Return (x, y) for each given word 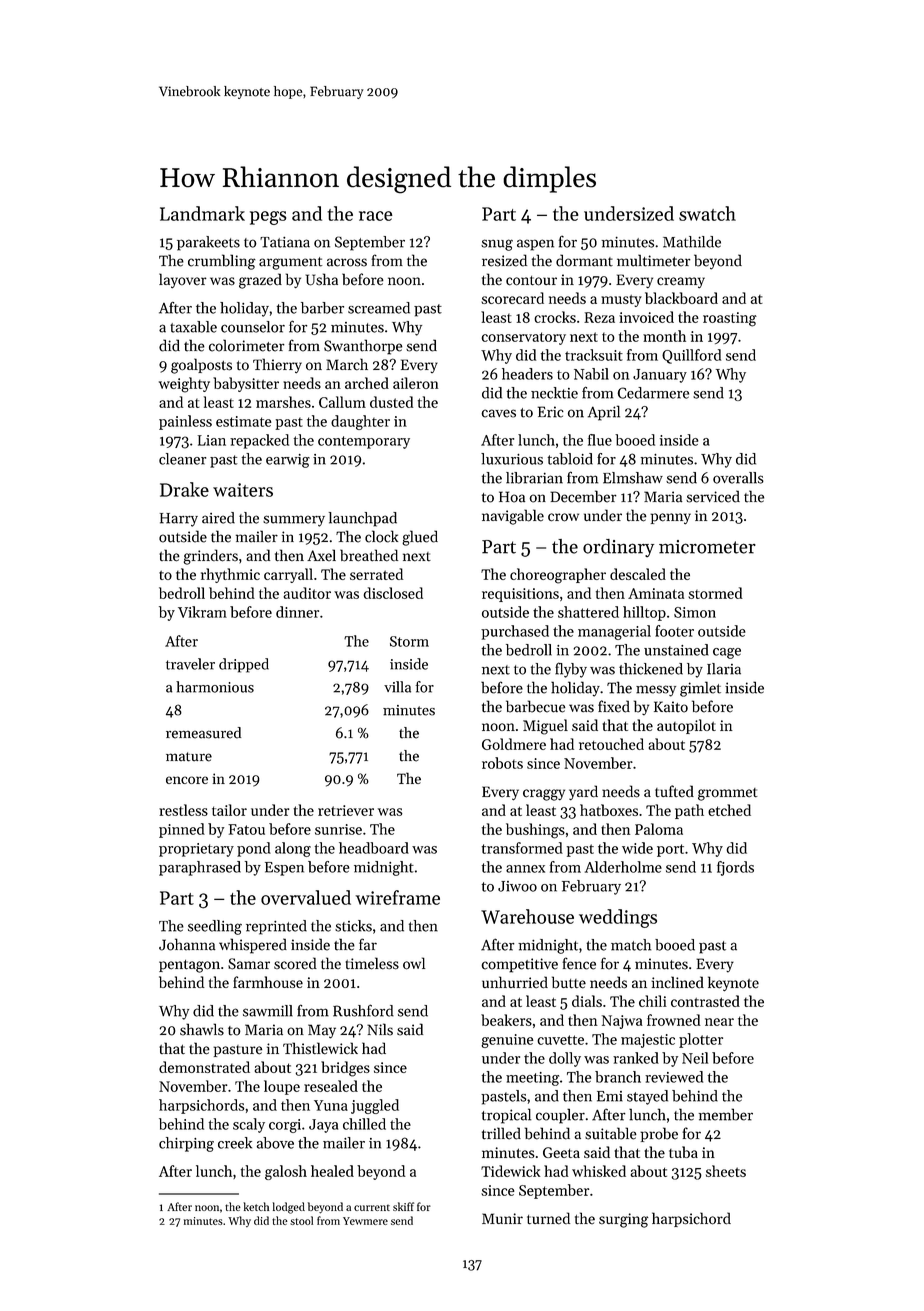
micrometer (707, 547)
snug (497, 245)
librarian (534, 478)
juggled (375, 1106)
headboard (374, 848)
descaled (638, 574)
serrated (376, 574)
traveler (190, 664)
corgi (285, 1126)
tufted (674, 791)
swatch (707, 213)
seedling (215, 927)
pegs (268, 218)
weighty (184, 385)
